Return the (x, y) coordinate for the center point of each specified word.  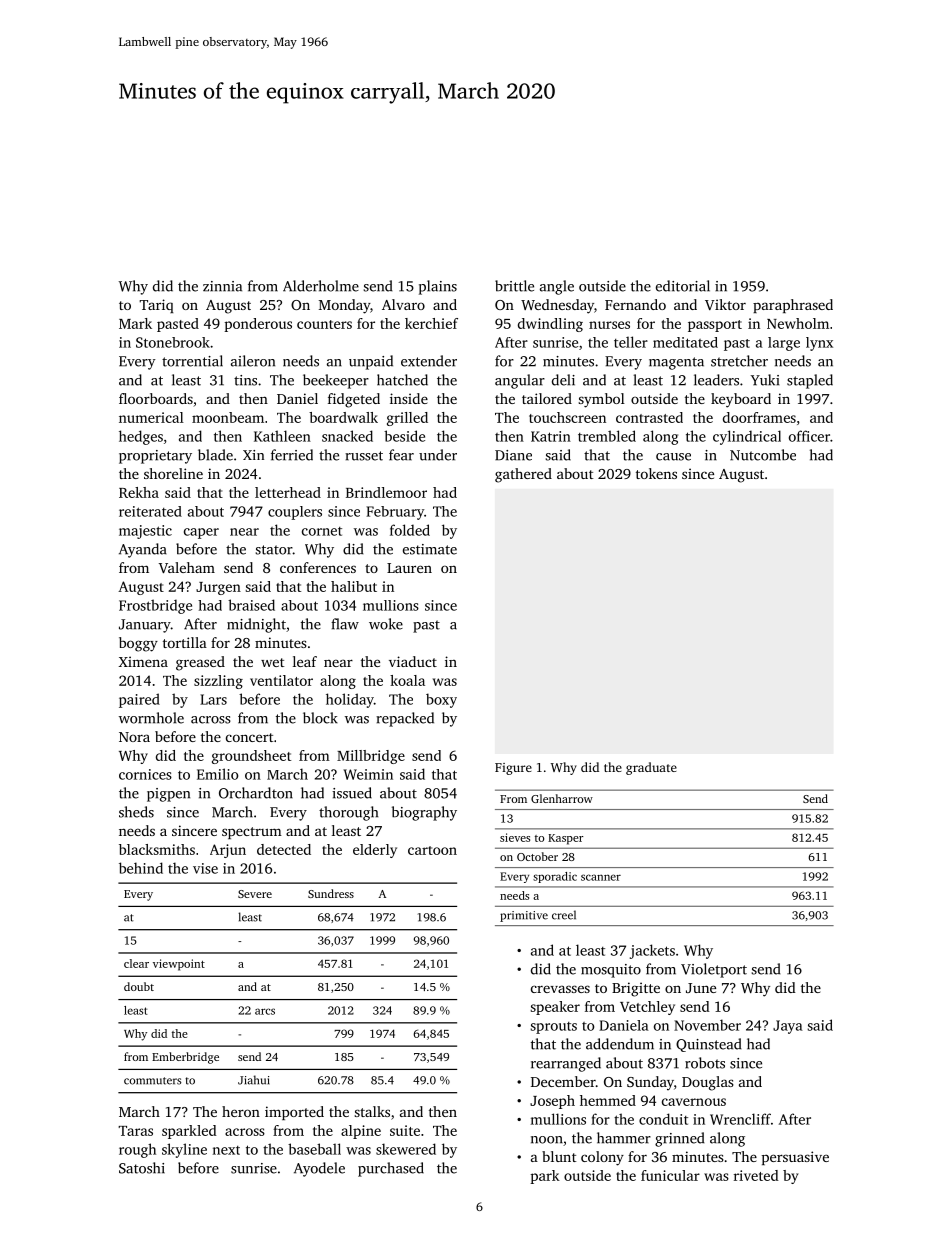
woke (386, 624)
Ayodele (319, 1169)
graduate (651, 768)
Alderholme (321, 286)
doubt (139, 986)
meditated (685, 342)
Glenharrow (562, 798)
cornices (145, 774)
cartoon (432, 850)
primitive (524, 916)
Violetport (714, 970)
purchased (391, 1169)
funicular (670, 1175)
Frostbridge (155, 606)
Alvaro (403, 304)
